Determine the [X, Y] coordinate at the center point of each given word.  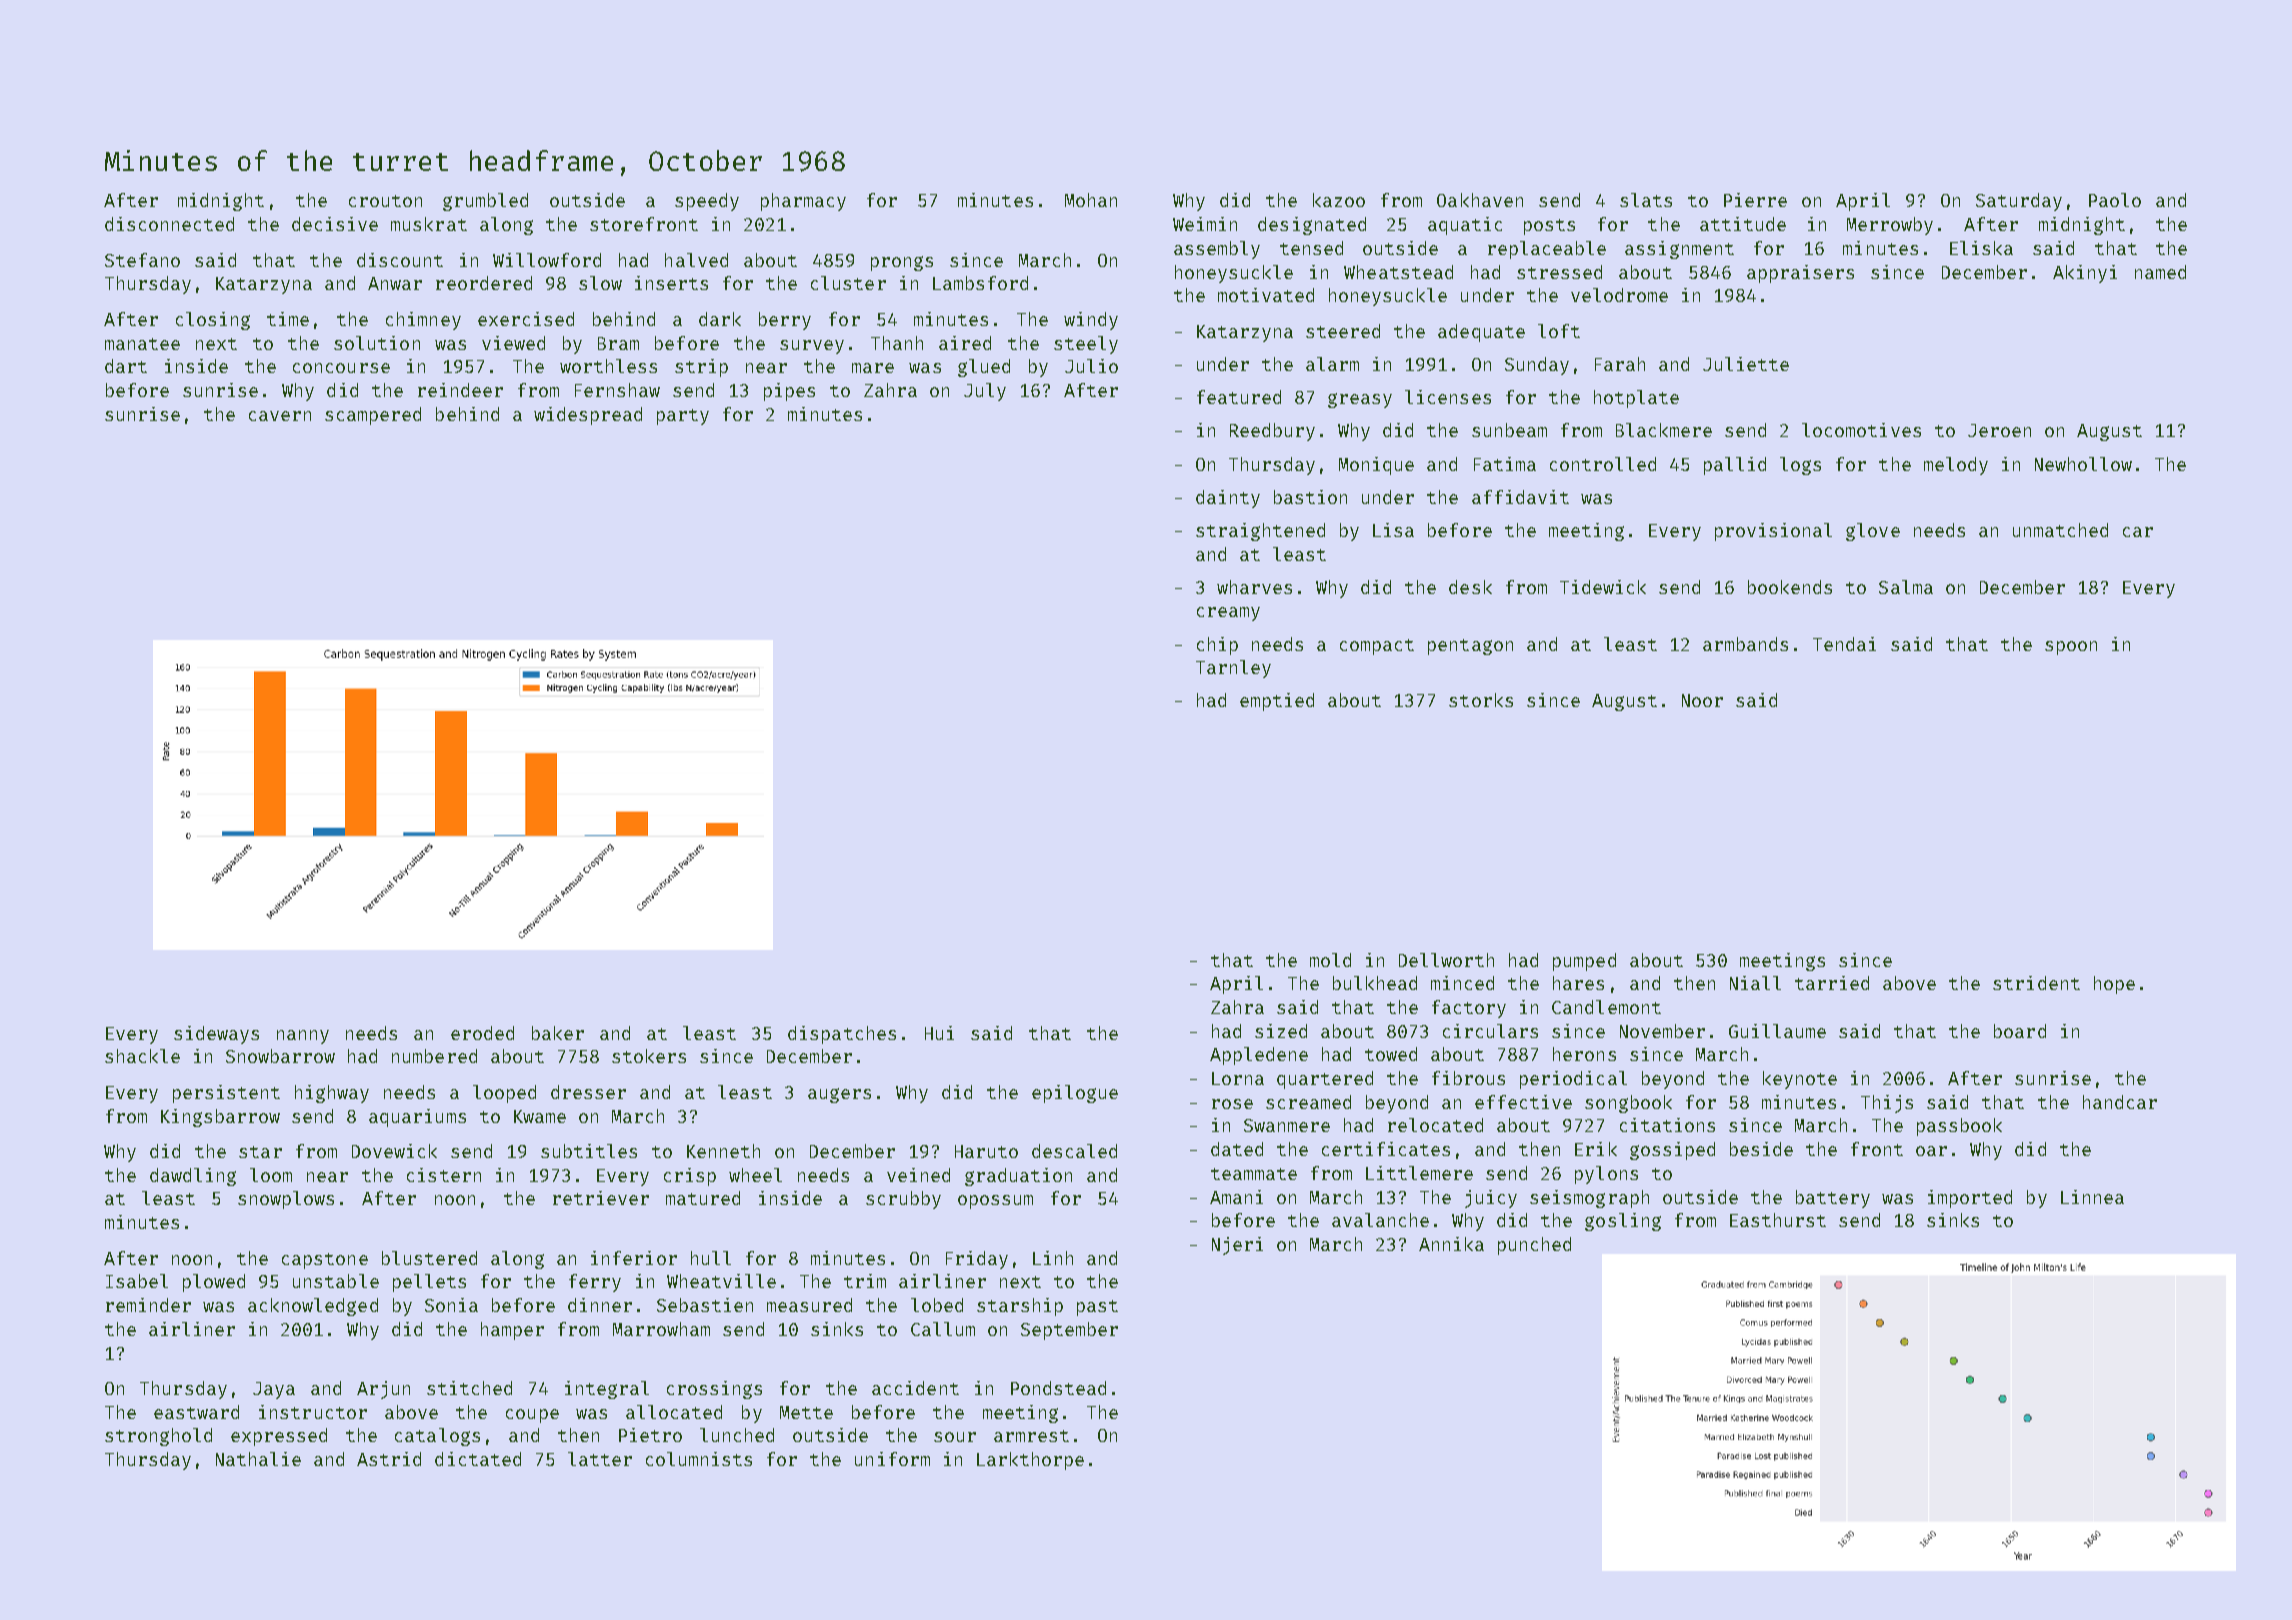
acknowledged [313, 1307]
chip [1217, 646]
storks [1481, 700]
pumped [1584, 962]
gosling [1623, 1222]
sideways [216, 1035]
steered [1343, 331]
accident [915, 1388]
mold [1330, 960]
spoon [2071, 648]
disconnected [169, 224]
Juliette [1746, 364]
